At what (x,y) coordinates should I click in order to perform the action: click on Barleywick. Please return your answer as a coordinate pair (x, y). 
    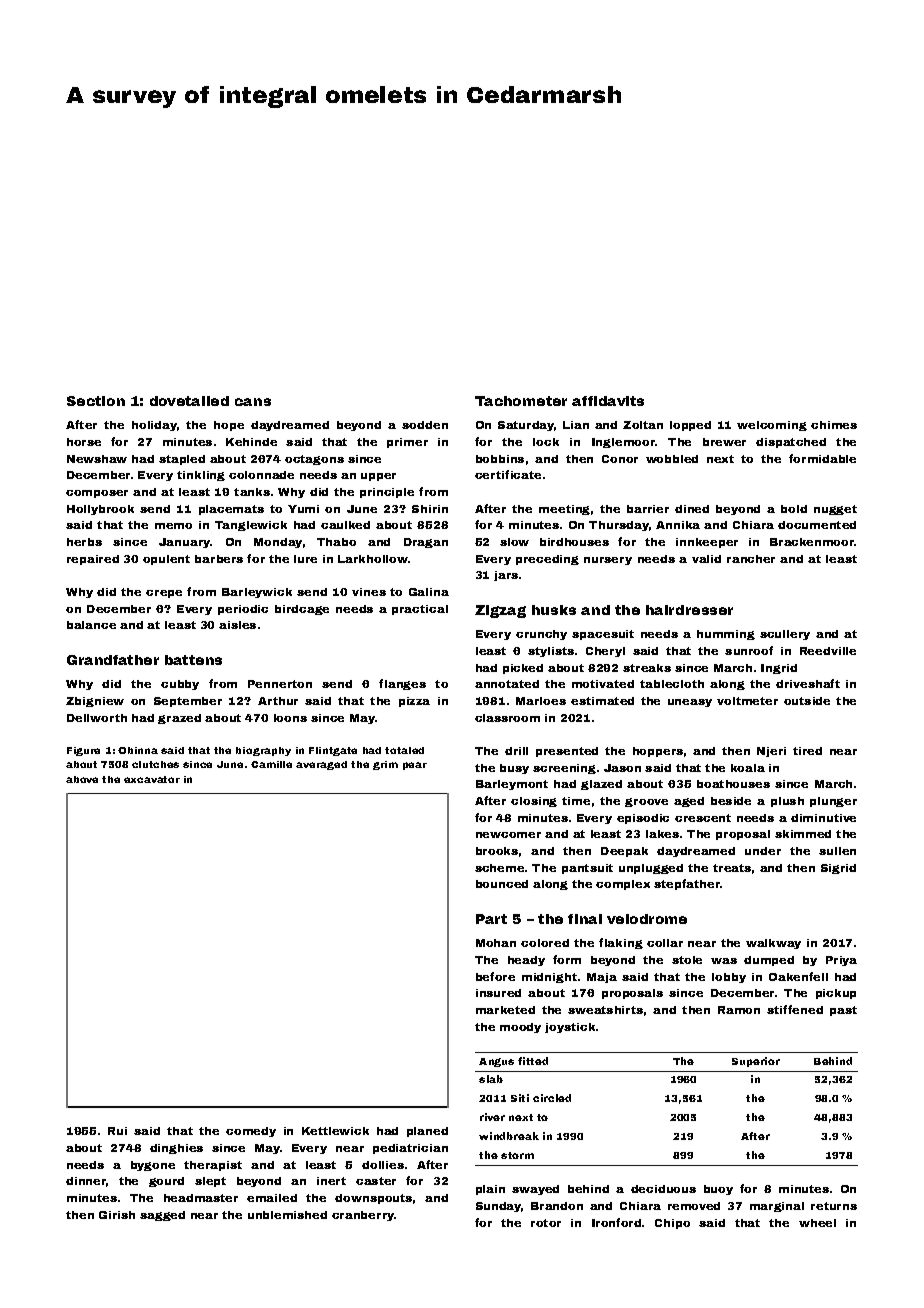
    Looking at the image, I should click on (257, 593).
